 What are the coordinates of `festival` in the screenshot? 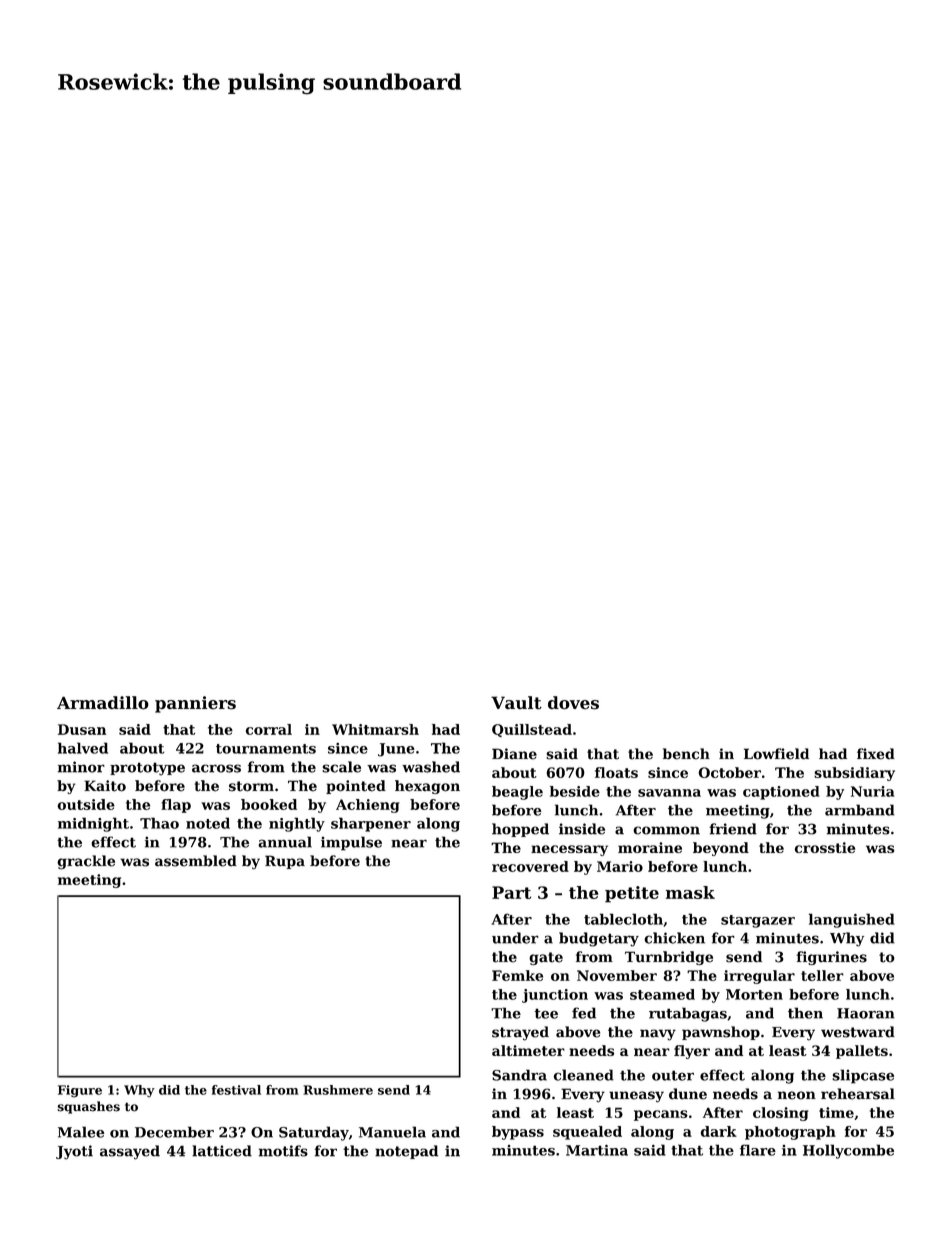 It's located at (236, 1090).
